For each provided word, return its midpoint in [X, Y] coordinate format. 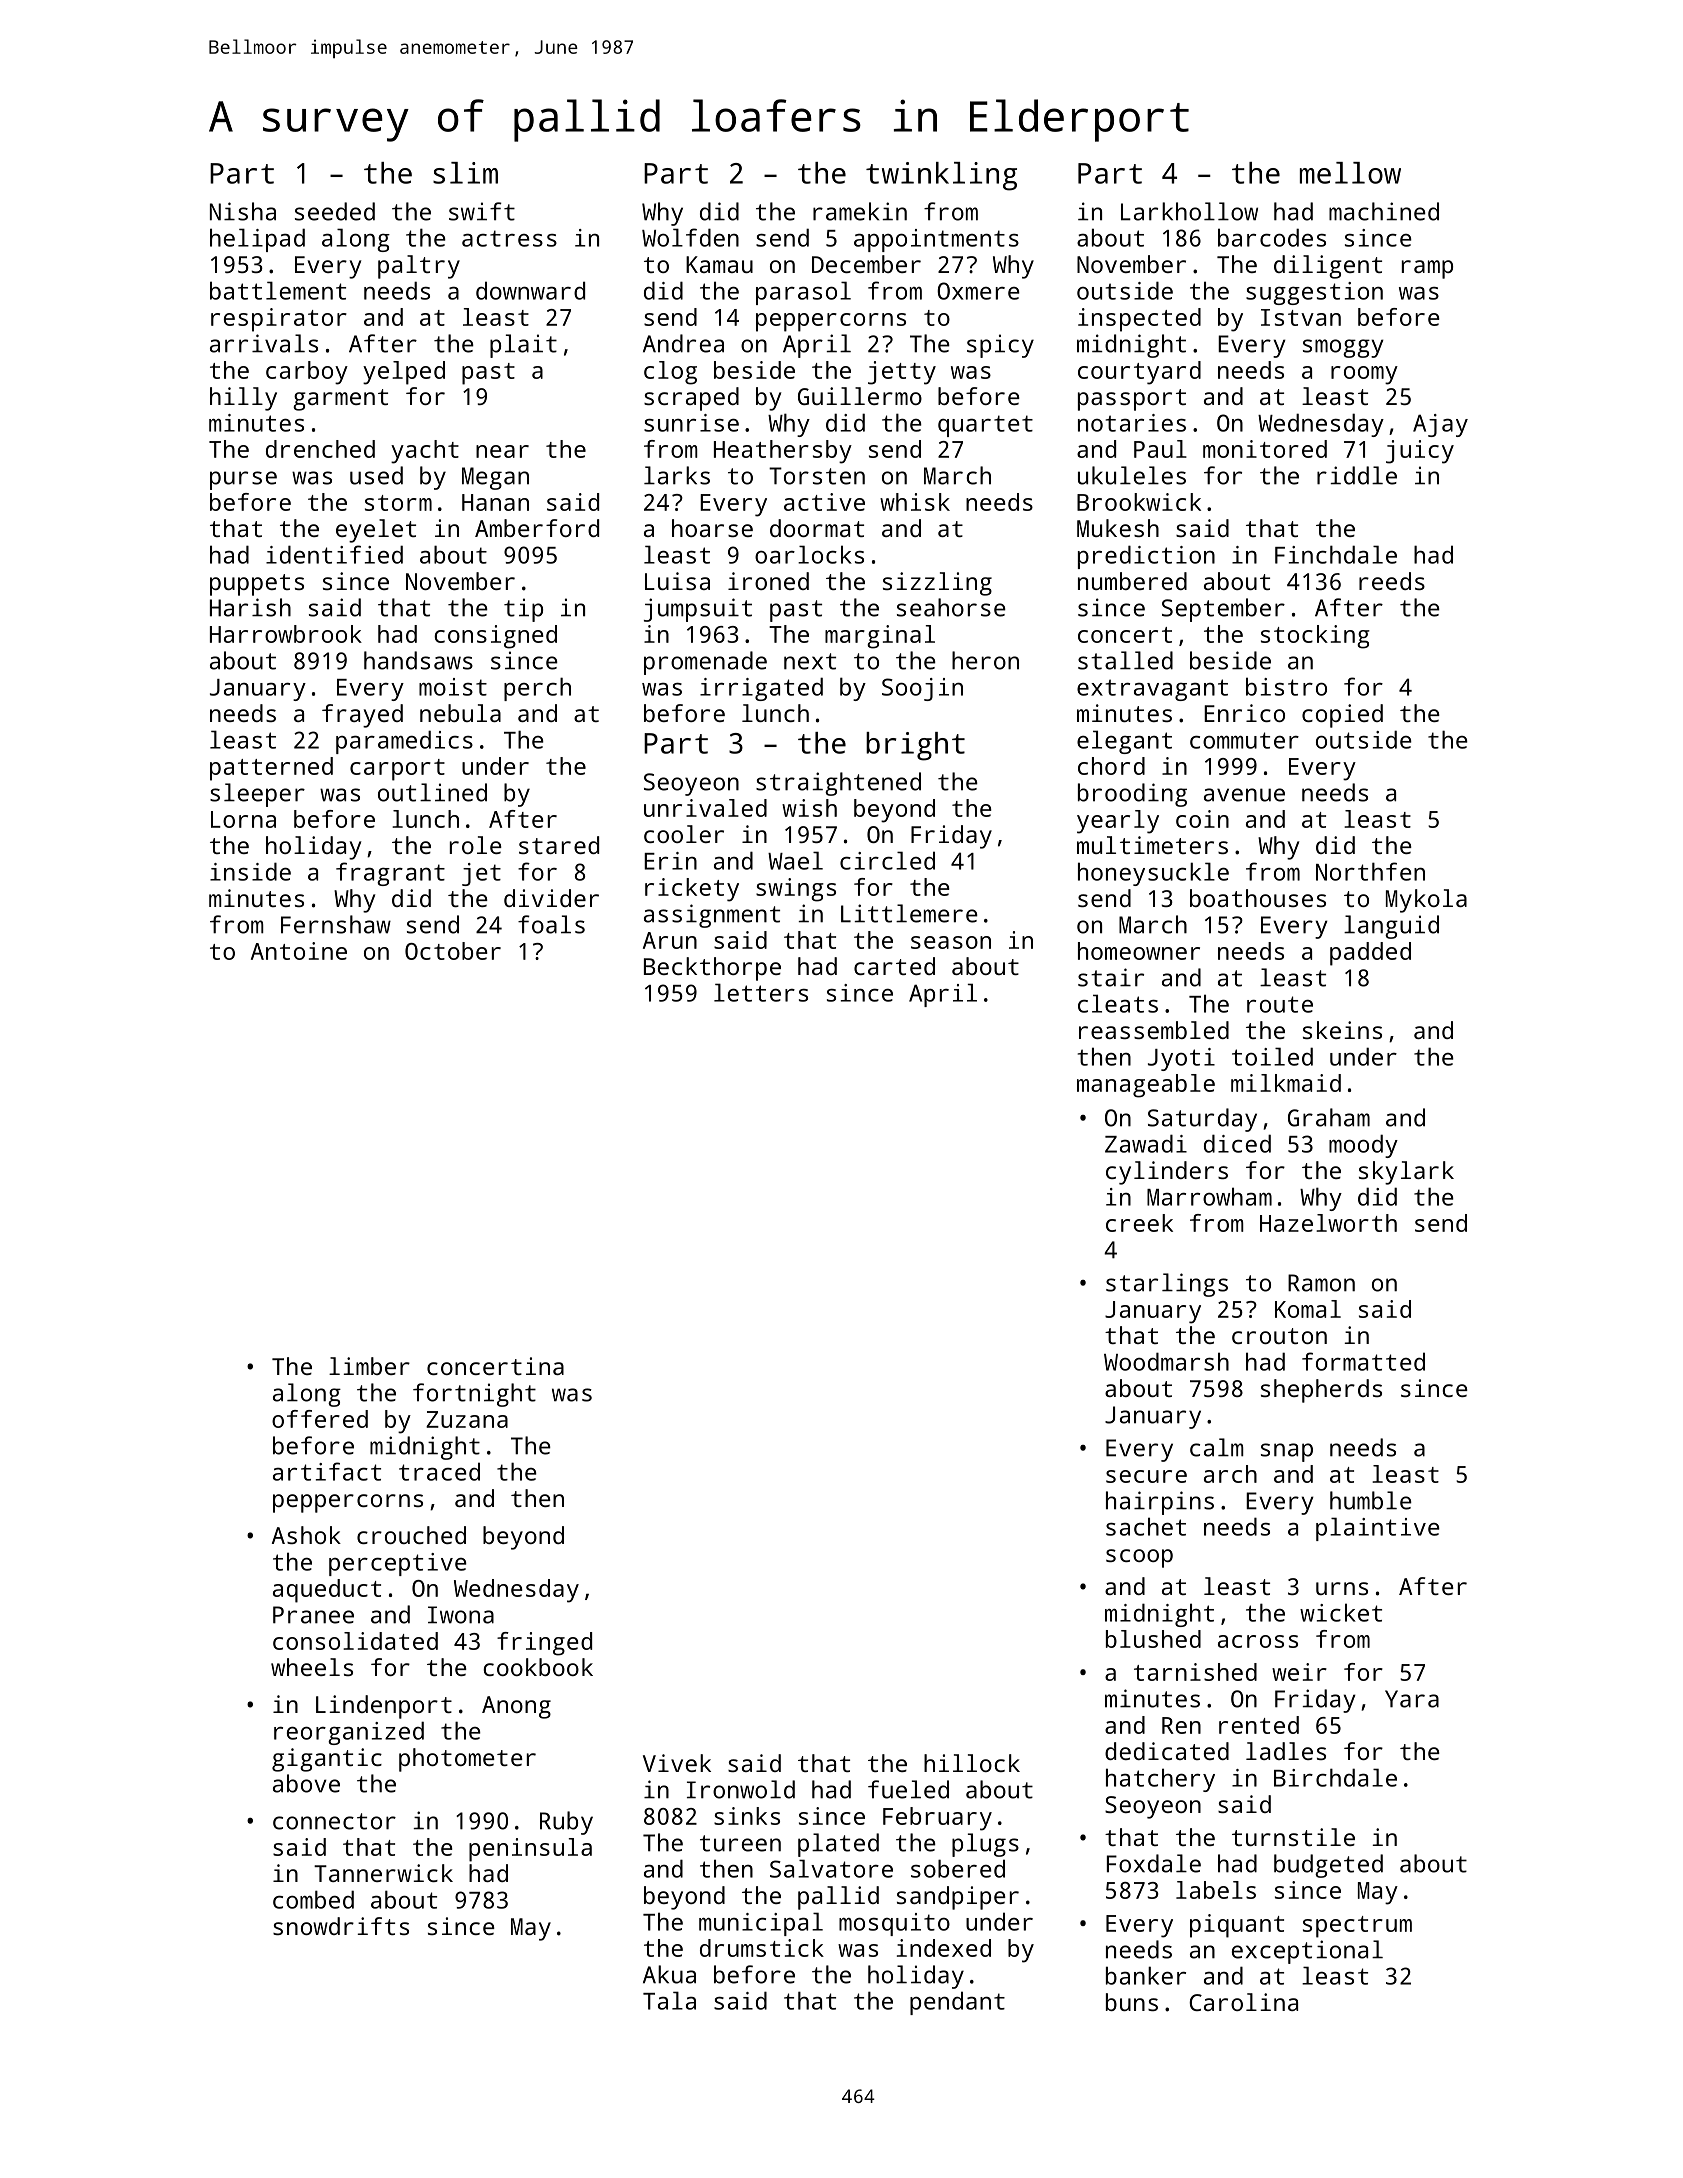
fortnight [474, 1395]
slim [465, 173]
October [453, 951]
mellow [1350, 173]
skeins [1342, 1030]
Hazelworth [1328, 1223]
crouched [411, 1535]
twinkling [941, 176]
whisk [915, 502]
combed [313, 1899]
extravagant [1152, 690]
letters [761, 992]
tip [523, 610]
